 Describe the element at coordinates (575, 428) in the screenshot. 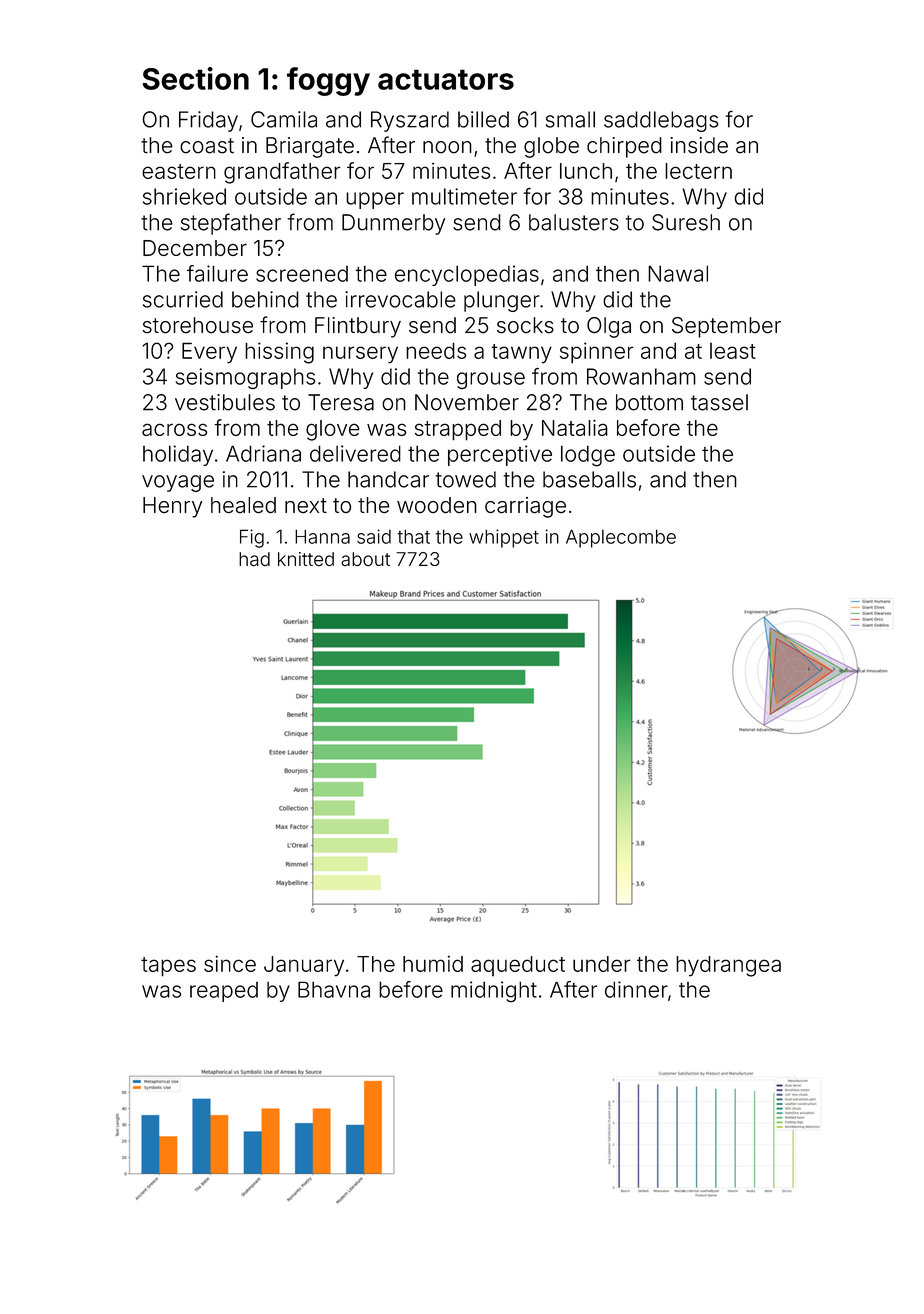

I see `Natalia` at that location.
